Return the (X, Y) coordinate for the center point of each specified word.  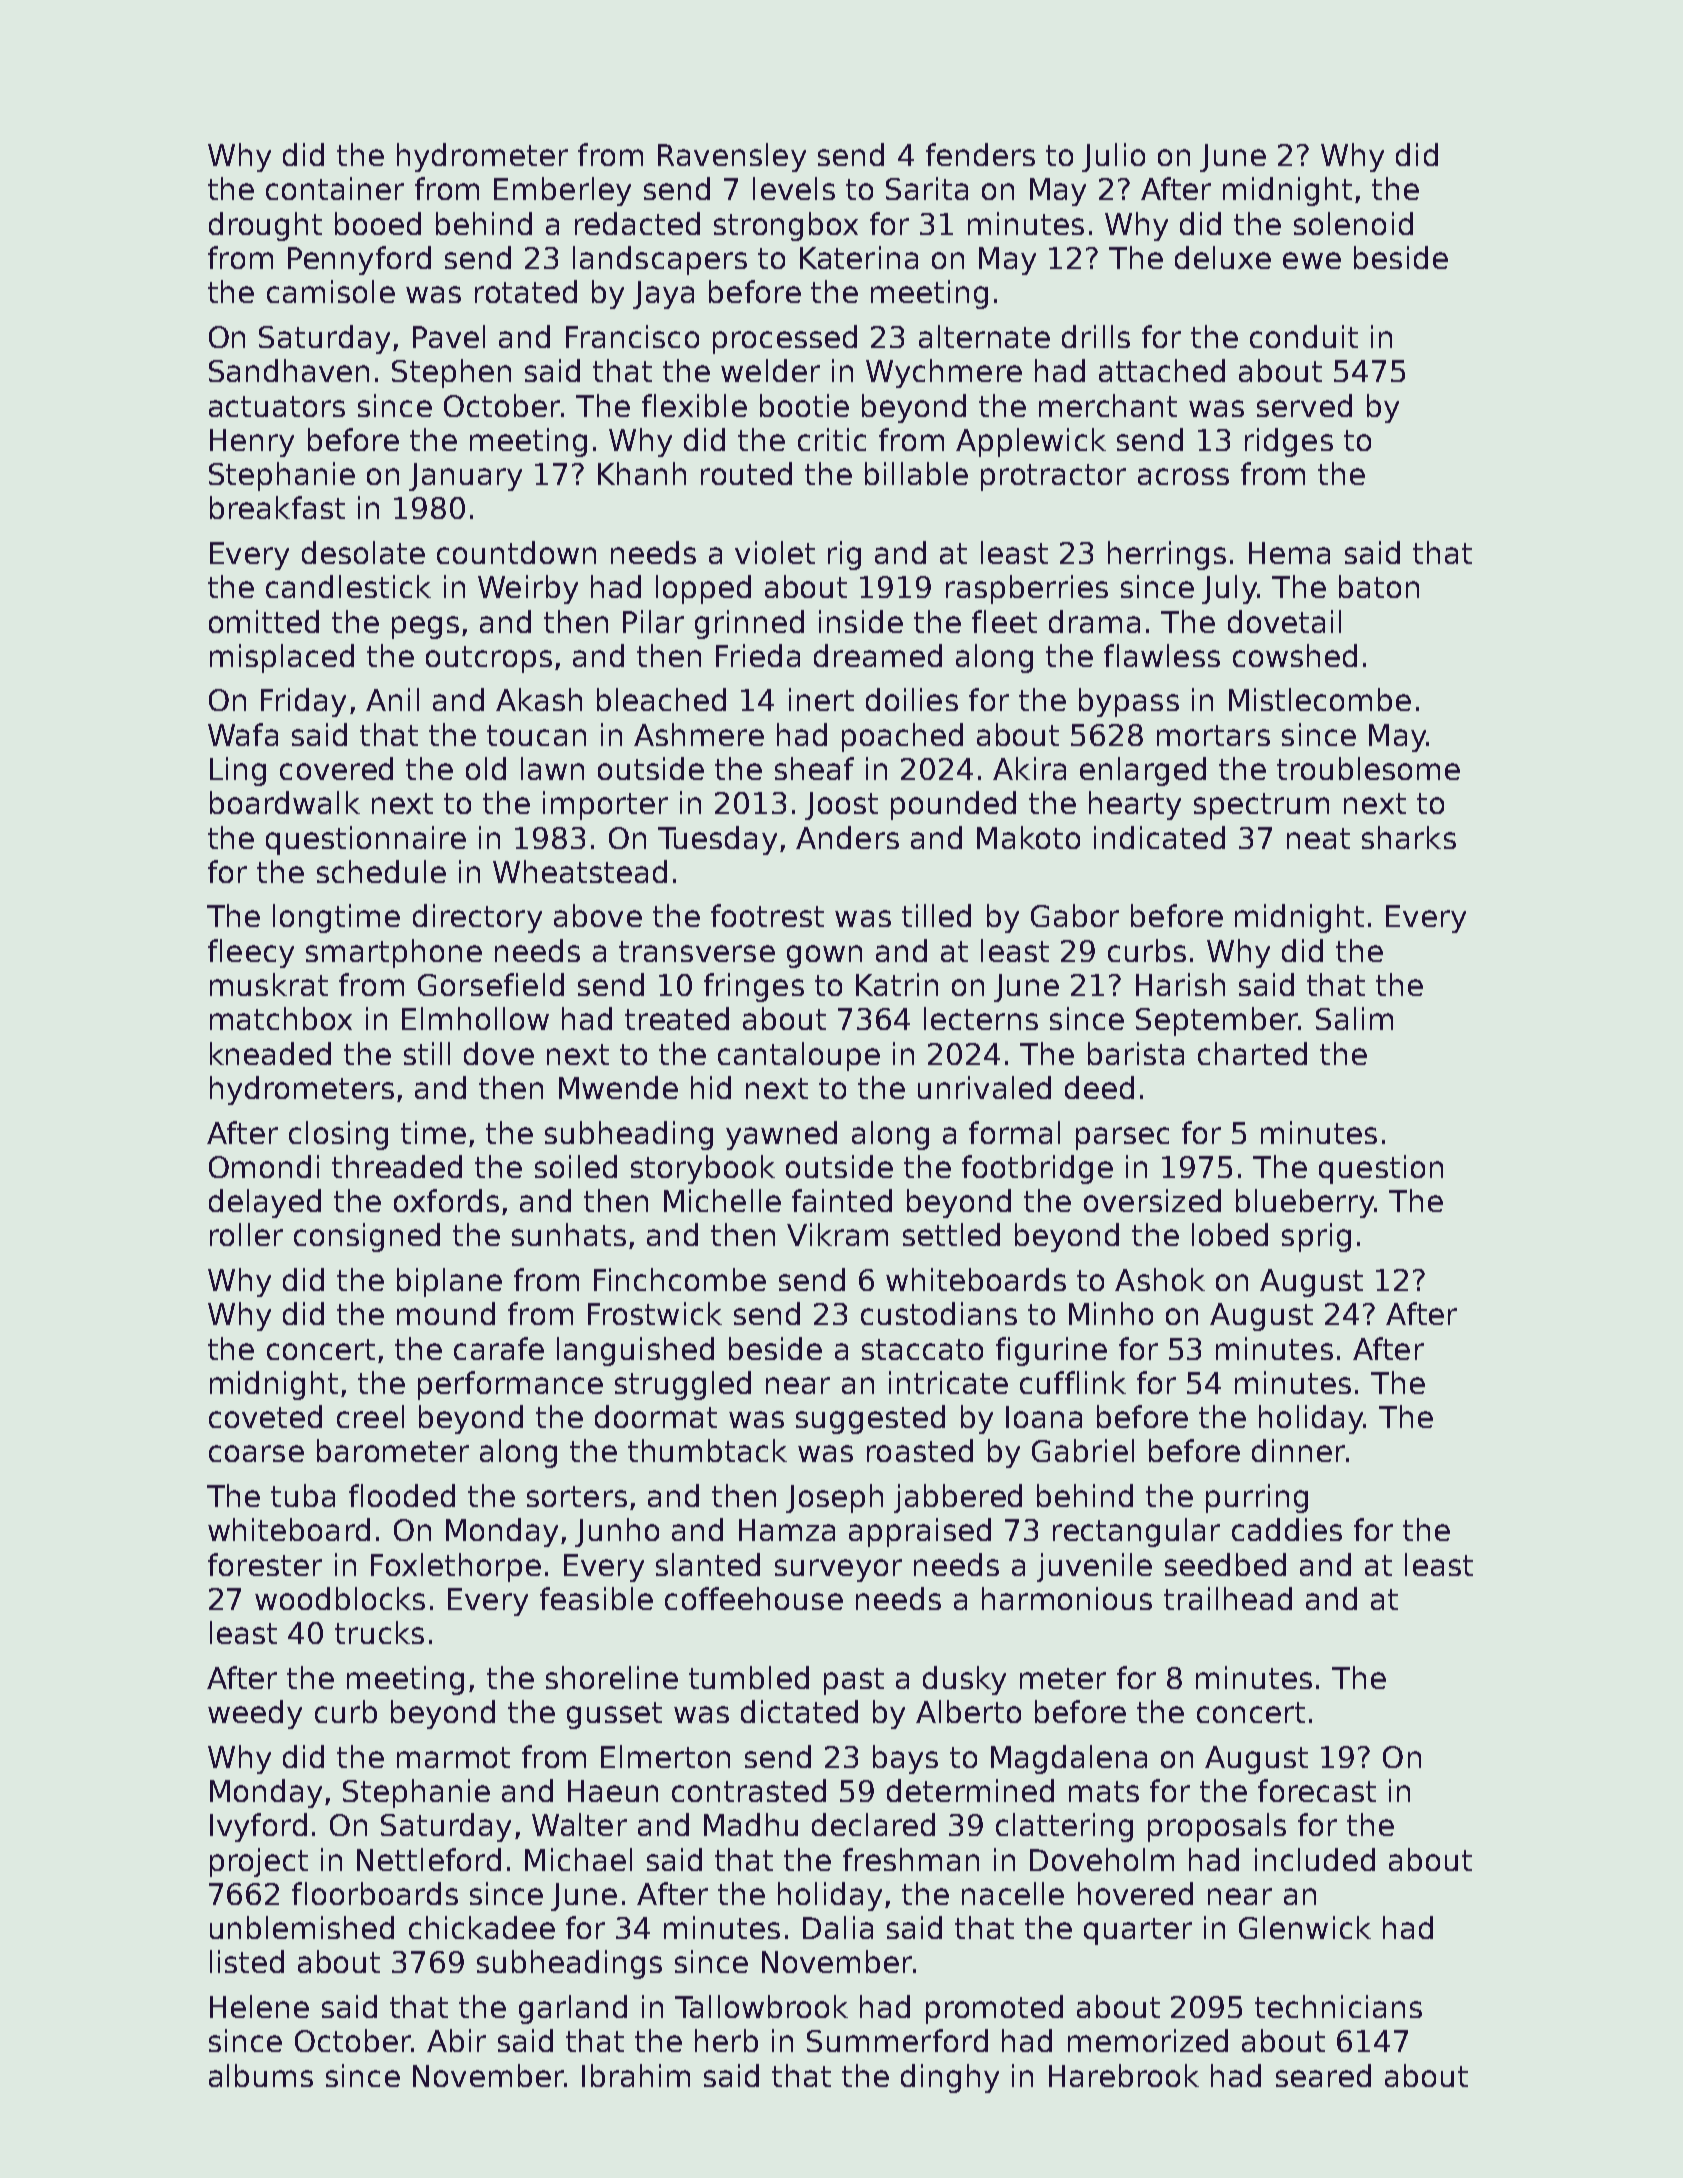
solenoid (1353, 223)
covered (336, 768)
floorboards (375, 1893)
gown (824, 956)
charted (1252, 1053)
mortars (1213, 735)
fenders (980, 154)
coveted (265, 1416)
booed (378, 223)
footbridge (1037, 1169)
